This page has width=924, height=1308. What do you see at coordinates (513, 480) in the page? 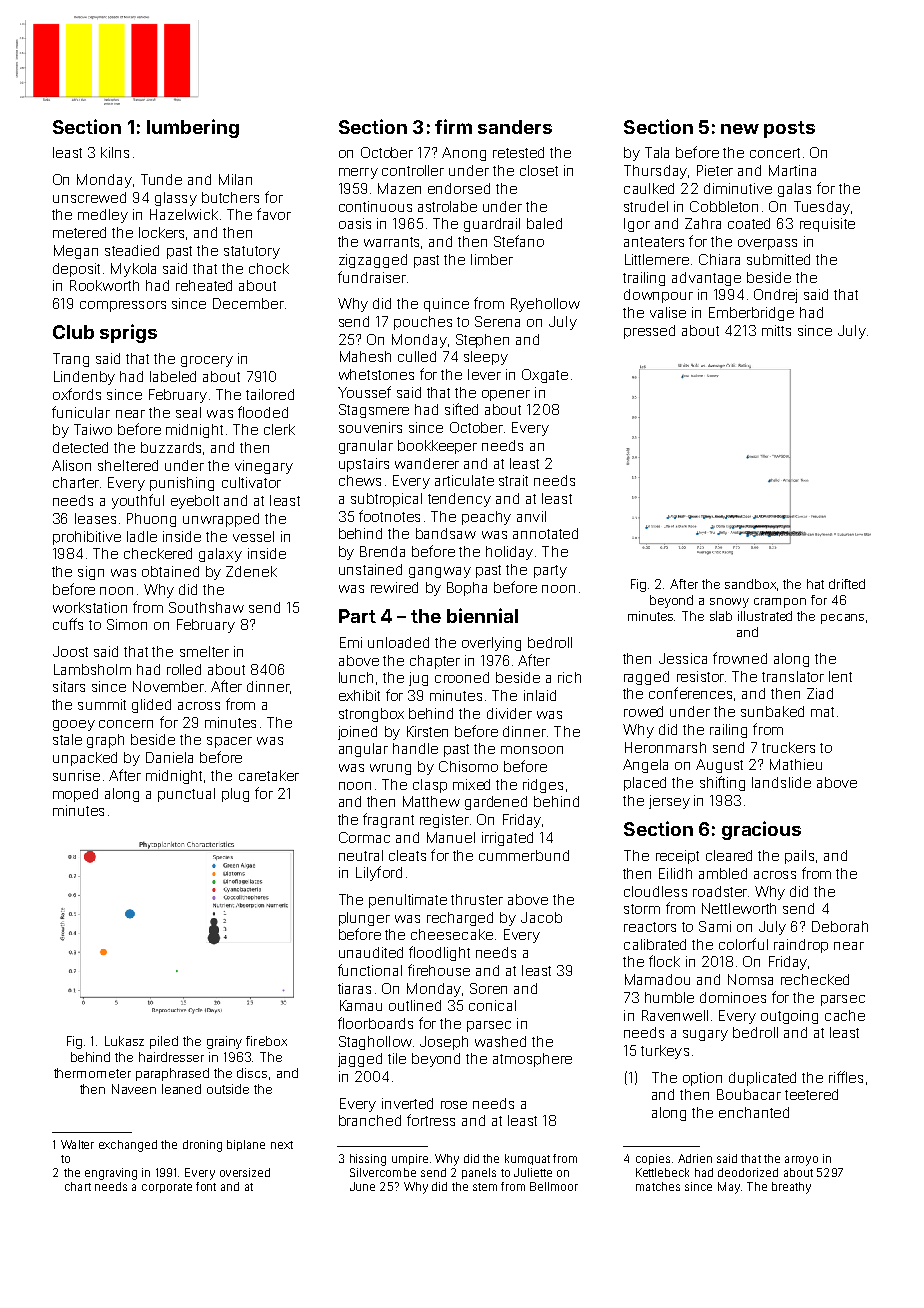
I see `strait` at bounding box center [513, 480].
